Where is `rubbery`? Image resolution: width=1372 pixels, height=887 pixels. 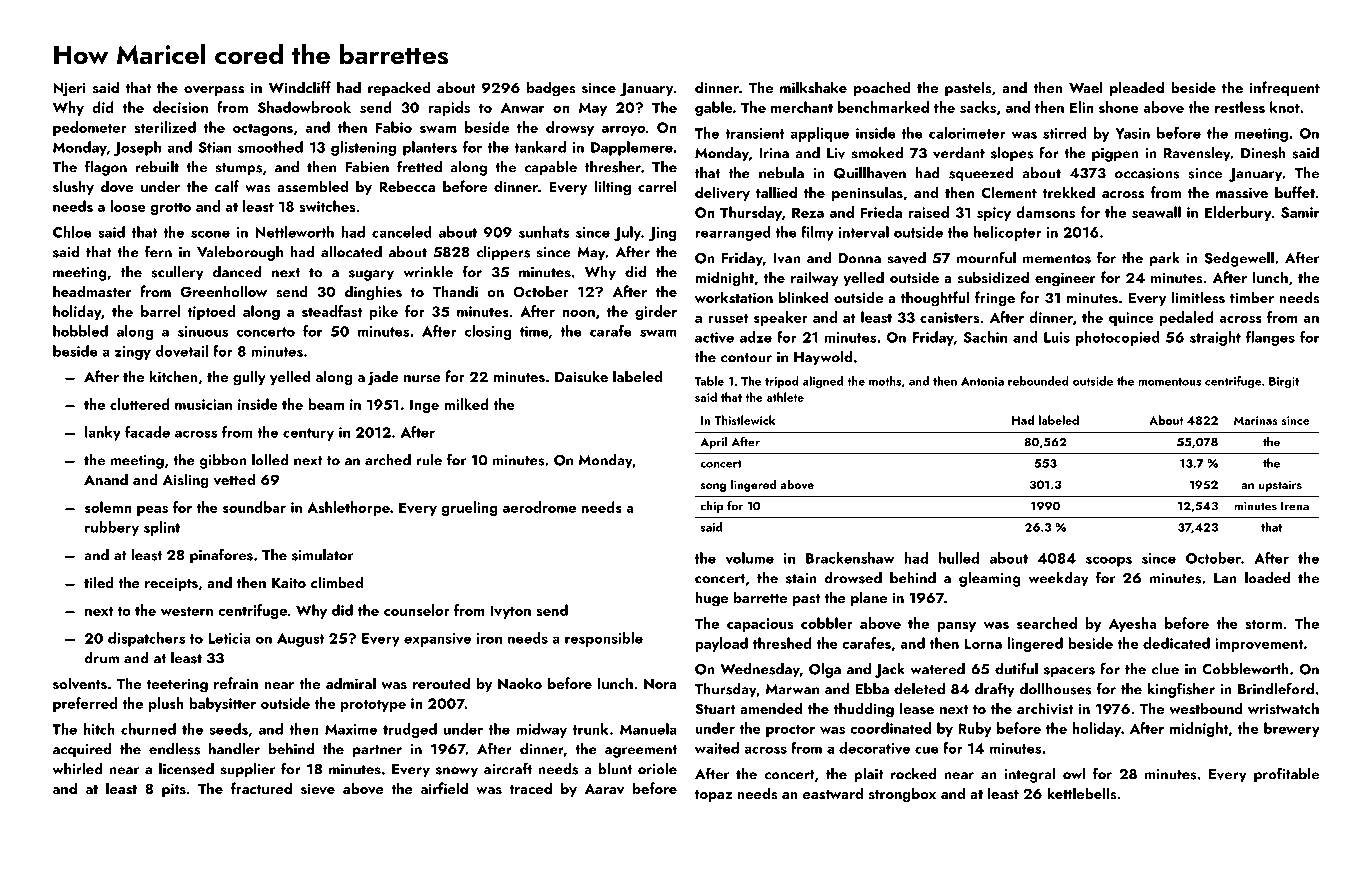
rubbery is located at coordinates (112, 528).
